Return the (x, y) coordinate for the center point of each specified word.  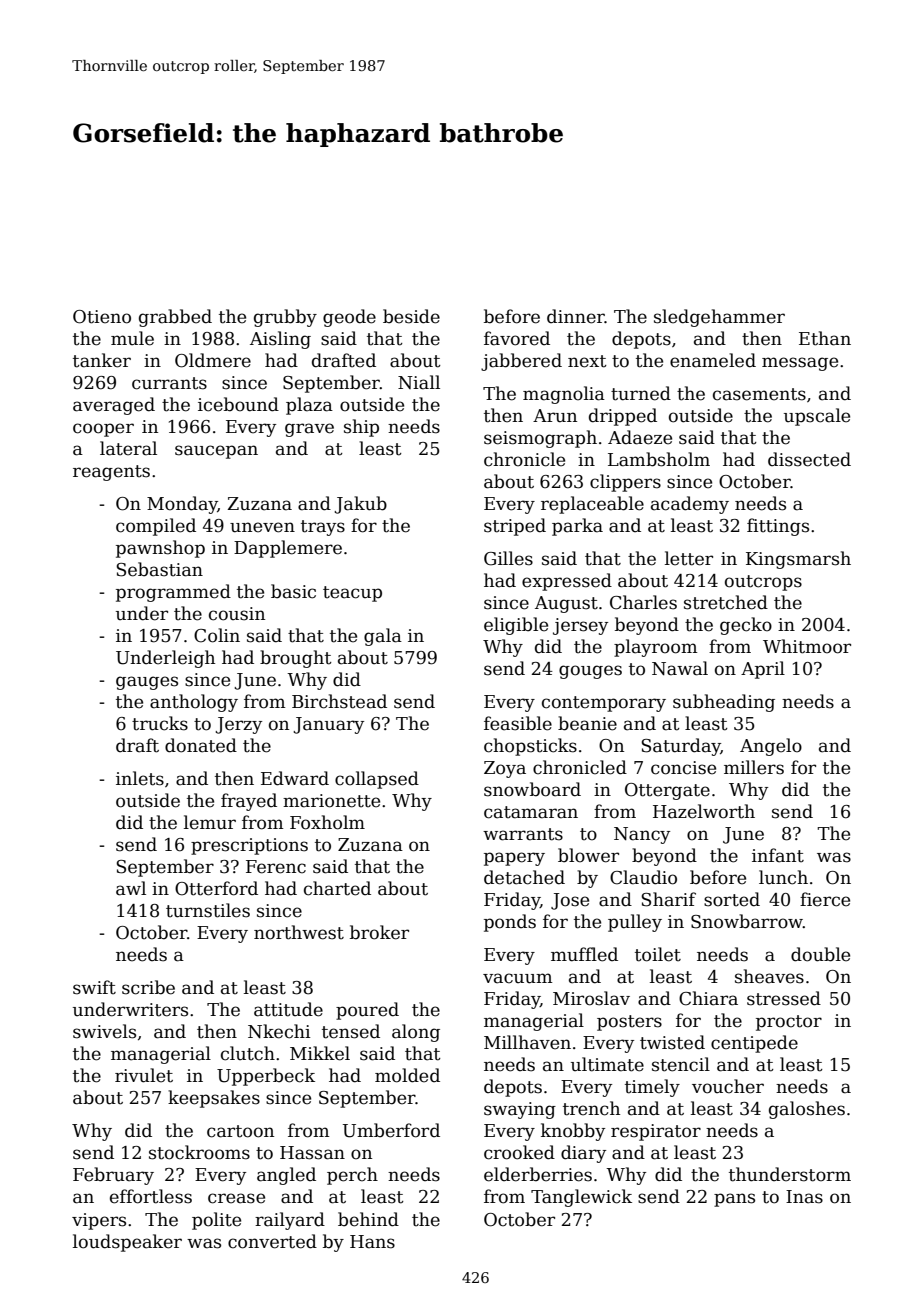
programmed (173, 593)
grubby (285, 318)
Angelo (771, 747)
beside (411, 316)
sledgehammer (719, 318)
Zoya (505, 769)
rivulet (144, 1075)
